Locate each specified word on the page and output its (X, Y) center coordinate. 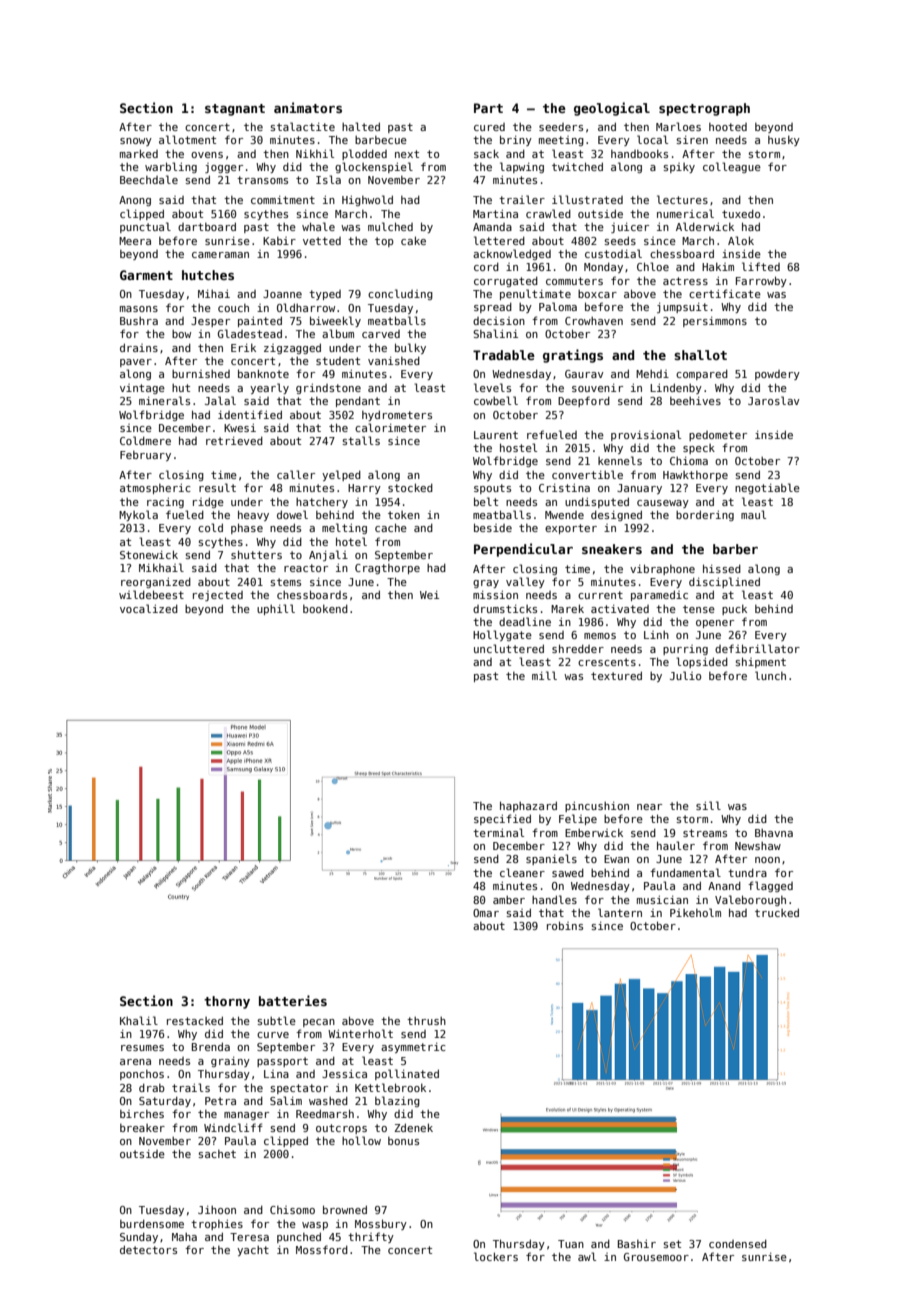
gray (486, 584)
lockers (496, 1256)
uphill (276, 609)
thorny (227, 1002)
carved (381, 334)
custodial (613, 253)
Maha (184, 1237)
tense (699, 609)
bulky (410, 348)
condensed (738, 1243)
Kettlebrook (390, 1087)
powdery (777, 375)
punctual (145, 227)
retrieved (234, 440)
